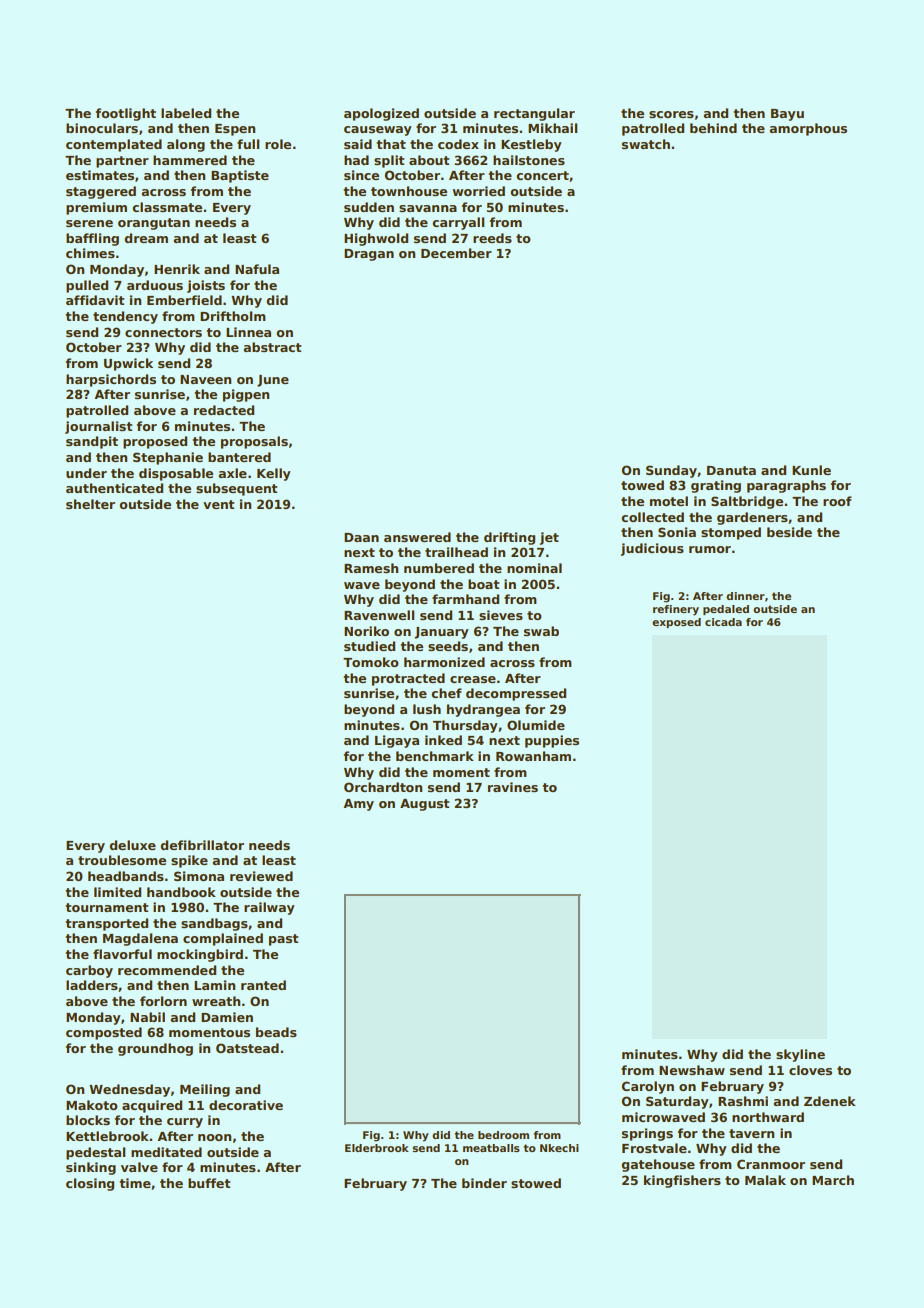 This image has width=924, height=1308. What do you see at coordinates (132, 845) in the image?
I see `deluxe` at bounding box center [132, 845].
